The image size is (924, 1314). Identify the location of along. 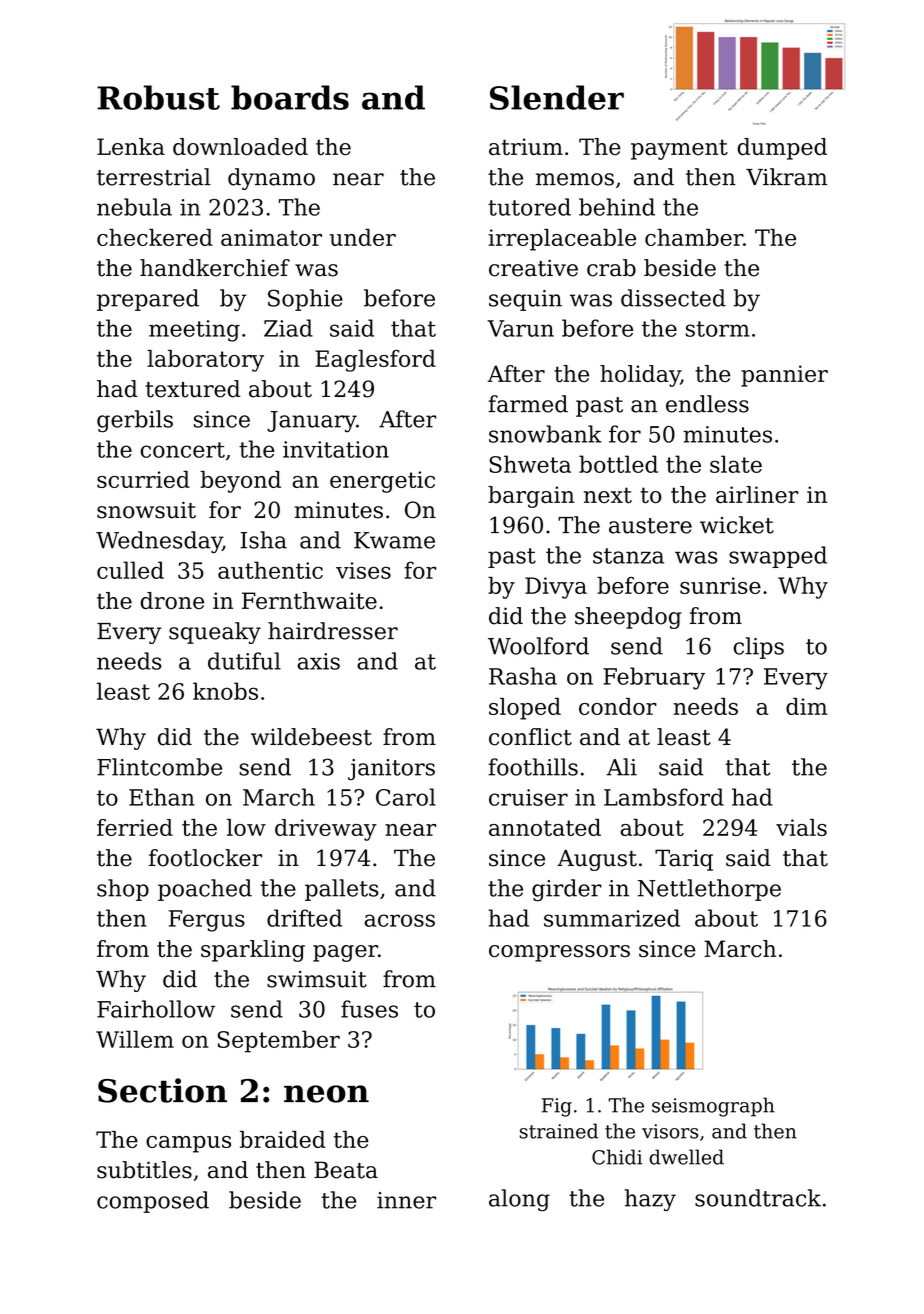
(519, 1200).
